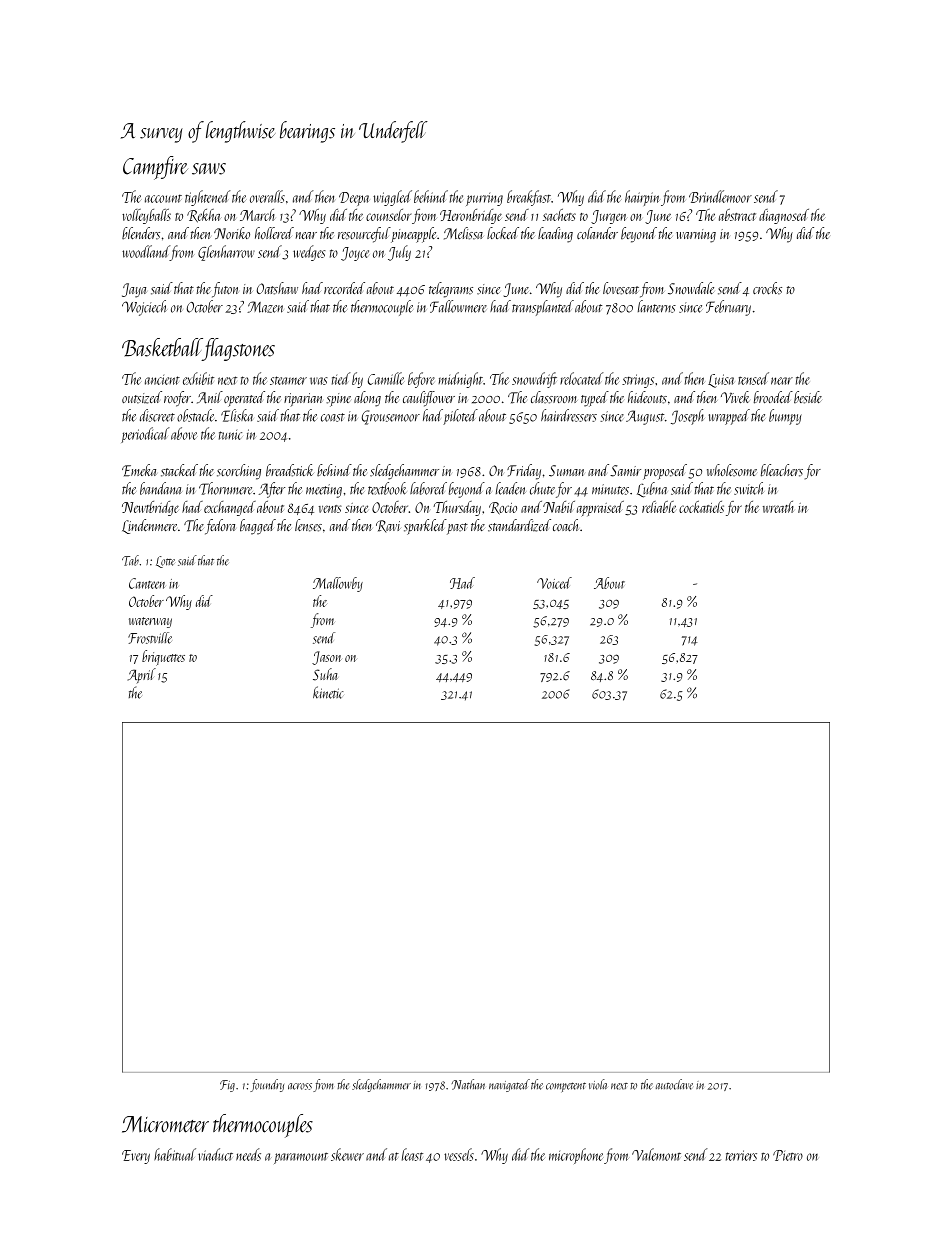  Describe the element at coordinates (328, 692) in the screenshot. I see `kinetic` at that location.
